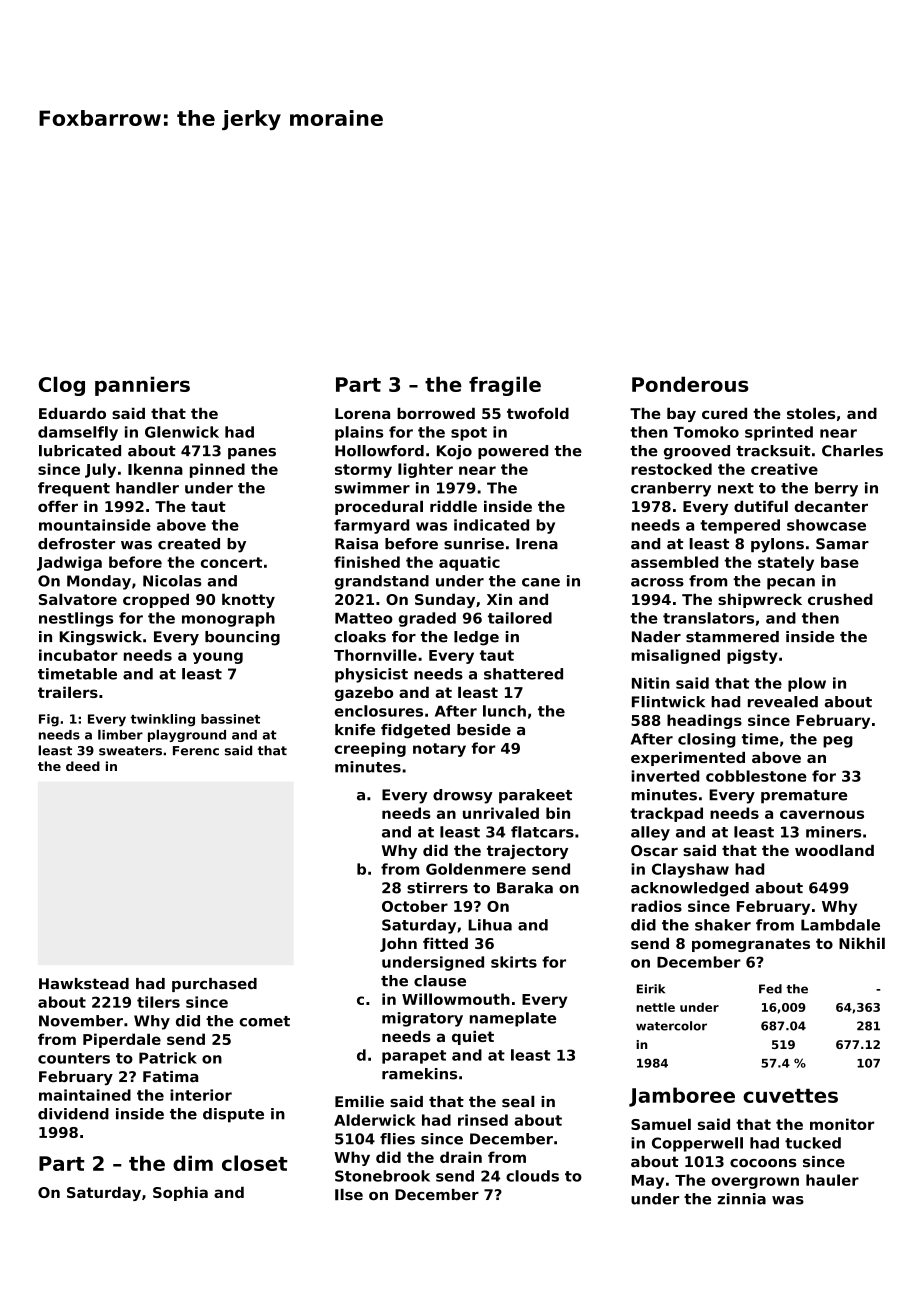 The height and width of the page is (1308, 924). Describe the element at coordinates (419, 1074) in the page. I see `ramekins` at that location.
